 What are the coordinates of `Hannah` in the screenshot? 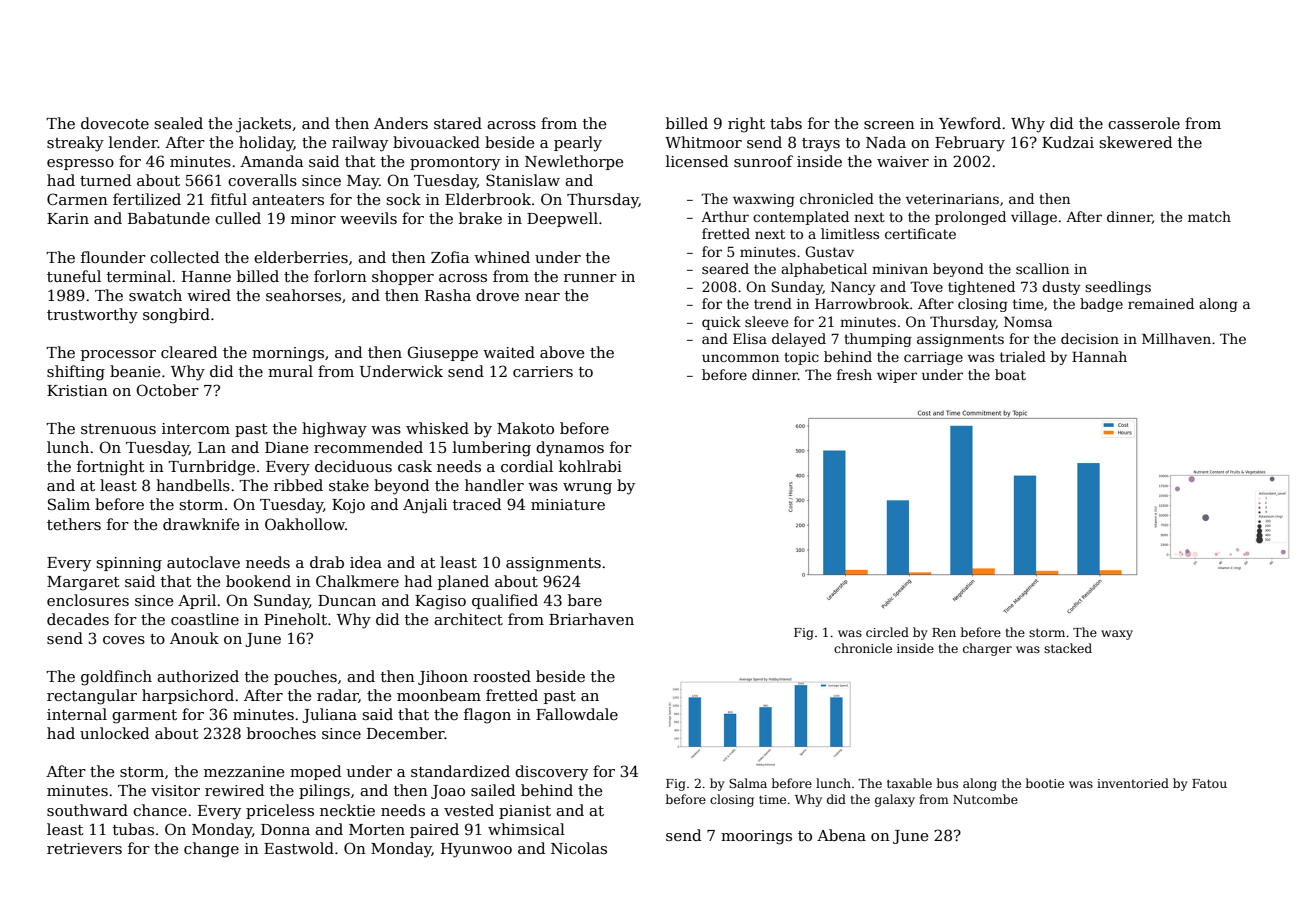 It's located at (1099, 356).
